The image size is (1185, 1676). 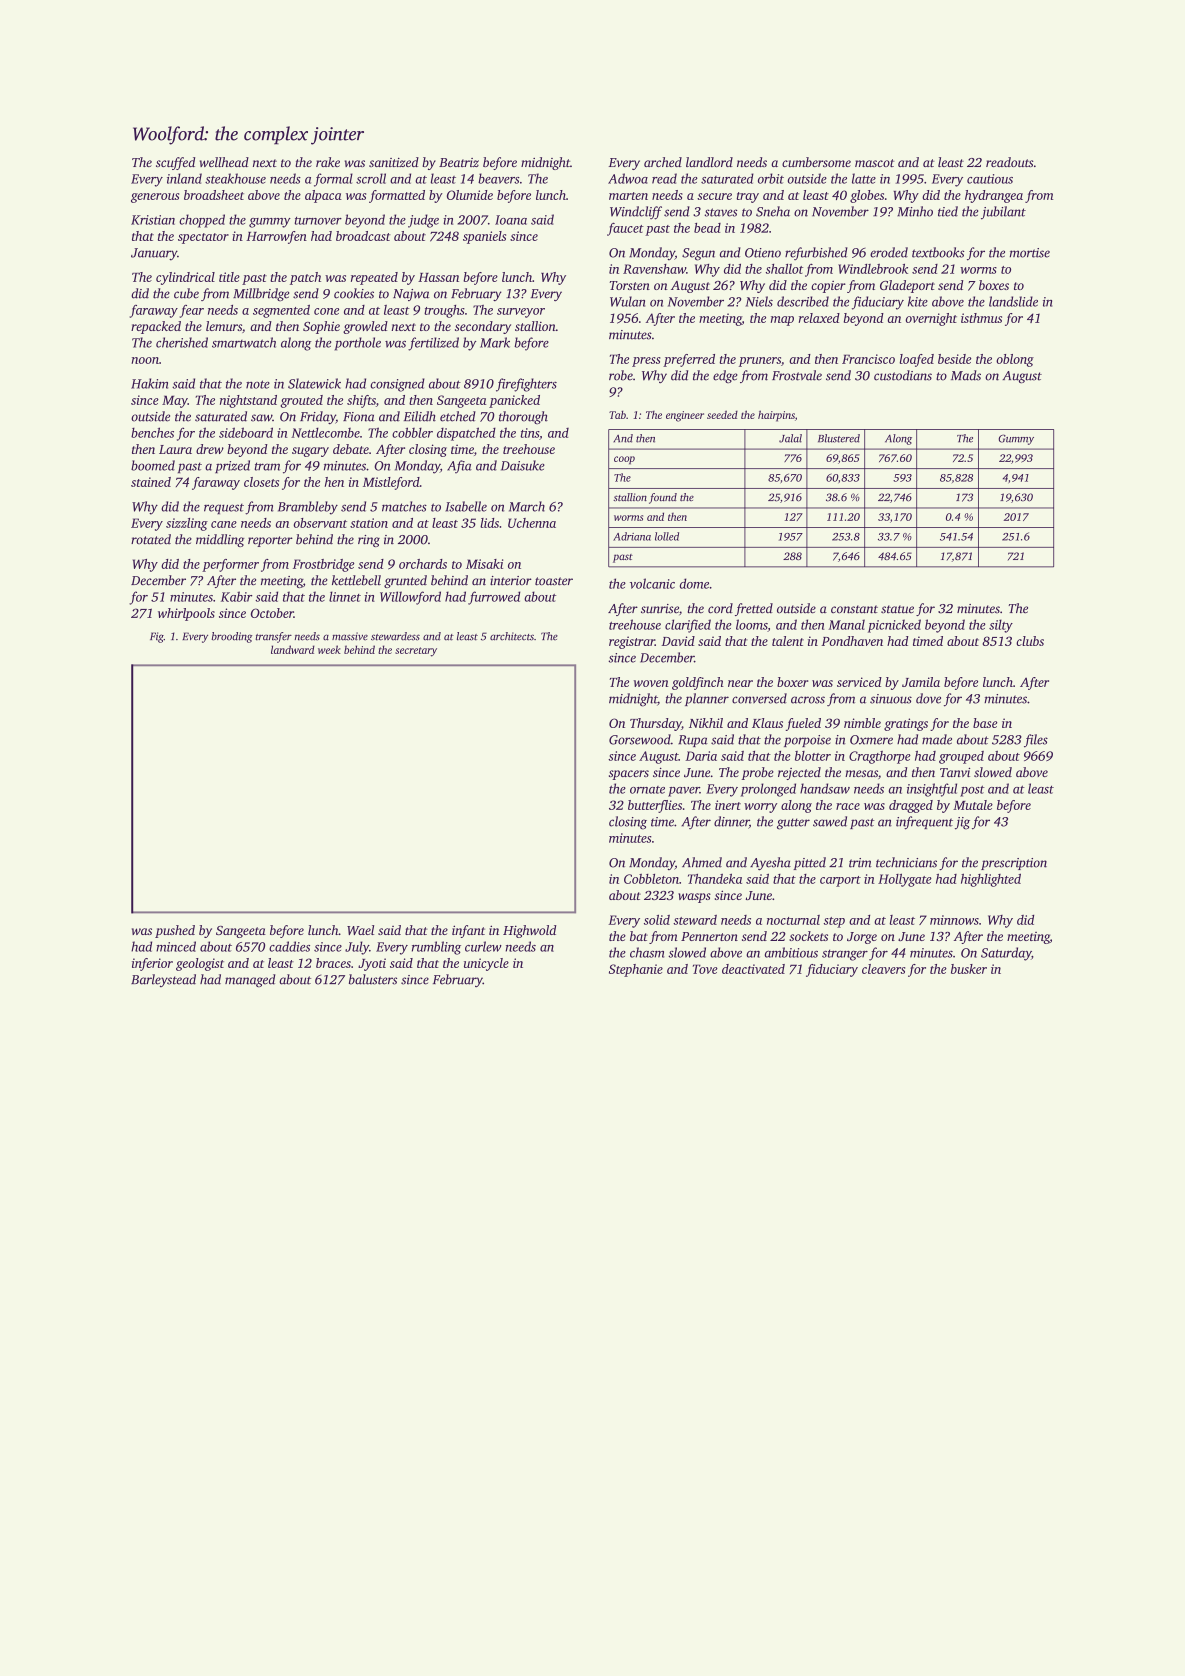 What do you see at coordinates (905, 880) in the screenshot?
I see `Hollygate` at bounding box center [905, 880].
